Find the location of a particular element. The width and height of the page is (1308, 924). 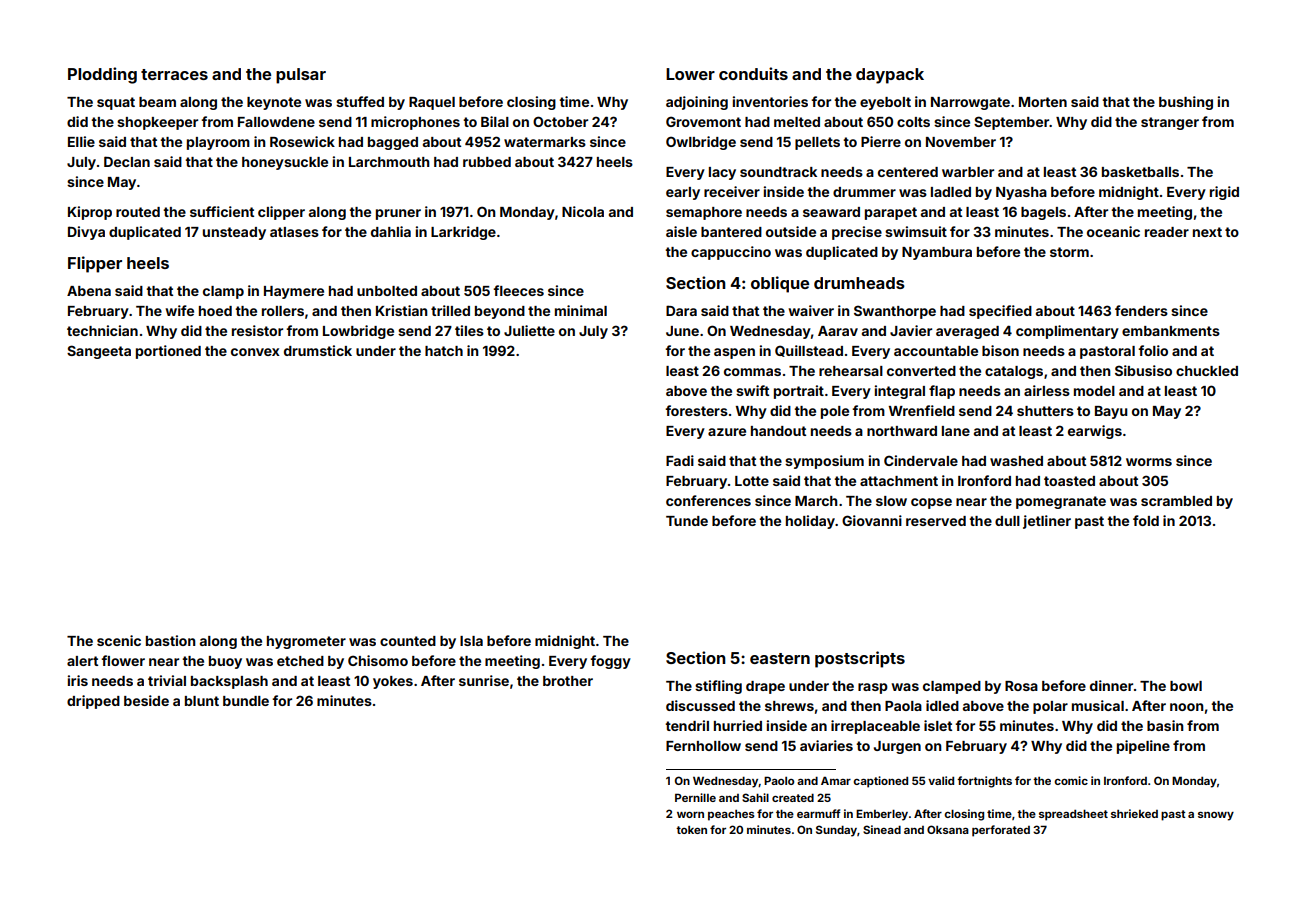

Isla is located at coordinates (471, 641).
